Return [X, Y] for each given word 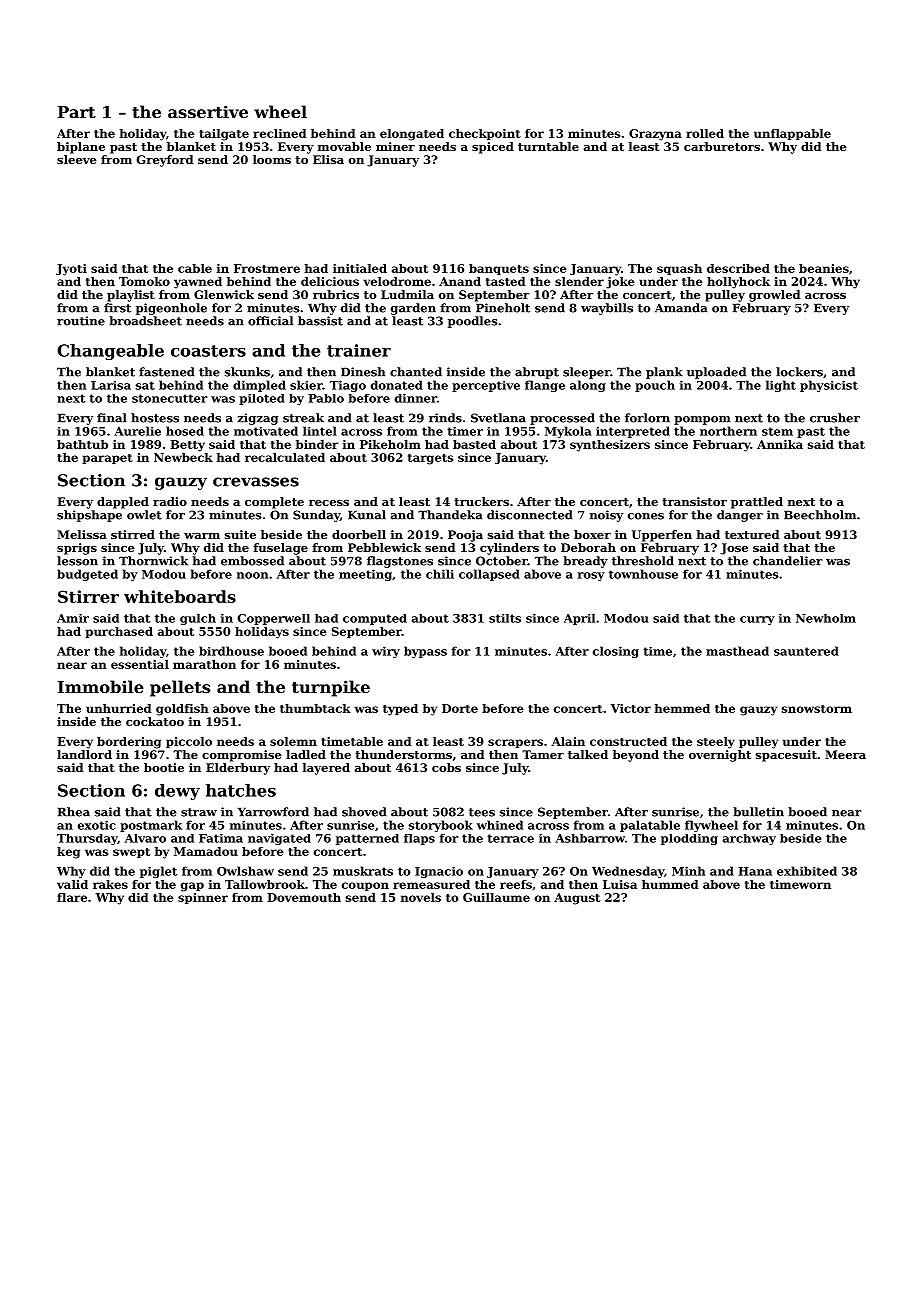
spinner [203, 898]
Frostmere [267, 268]
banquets [499, 269]
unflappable [792, 134]
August [577, 899]
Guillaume [496, 897]
